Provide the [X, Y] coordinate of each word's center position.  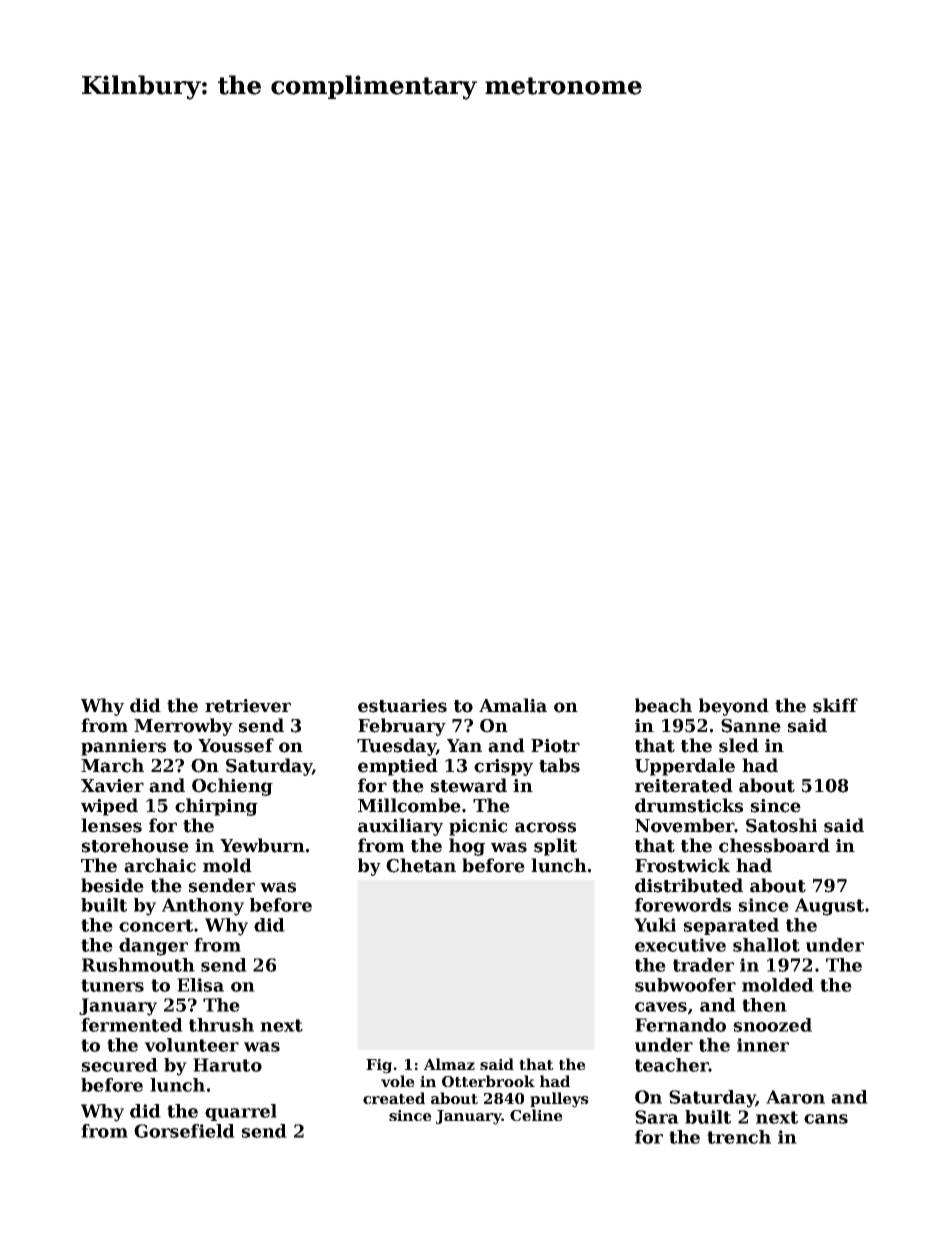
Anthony [203, 907]
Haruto [227, 1065]
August [829, 907]
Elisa [200, 985]
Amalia [513, 705]
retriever [248, 706]
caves [661, 1007]
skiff [835, 705]
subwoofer [685, 985]
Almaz [449, 1064]
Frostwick [682, 865]
